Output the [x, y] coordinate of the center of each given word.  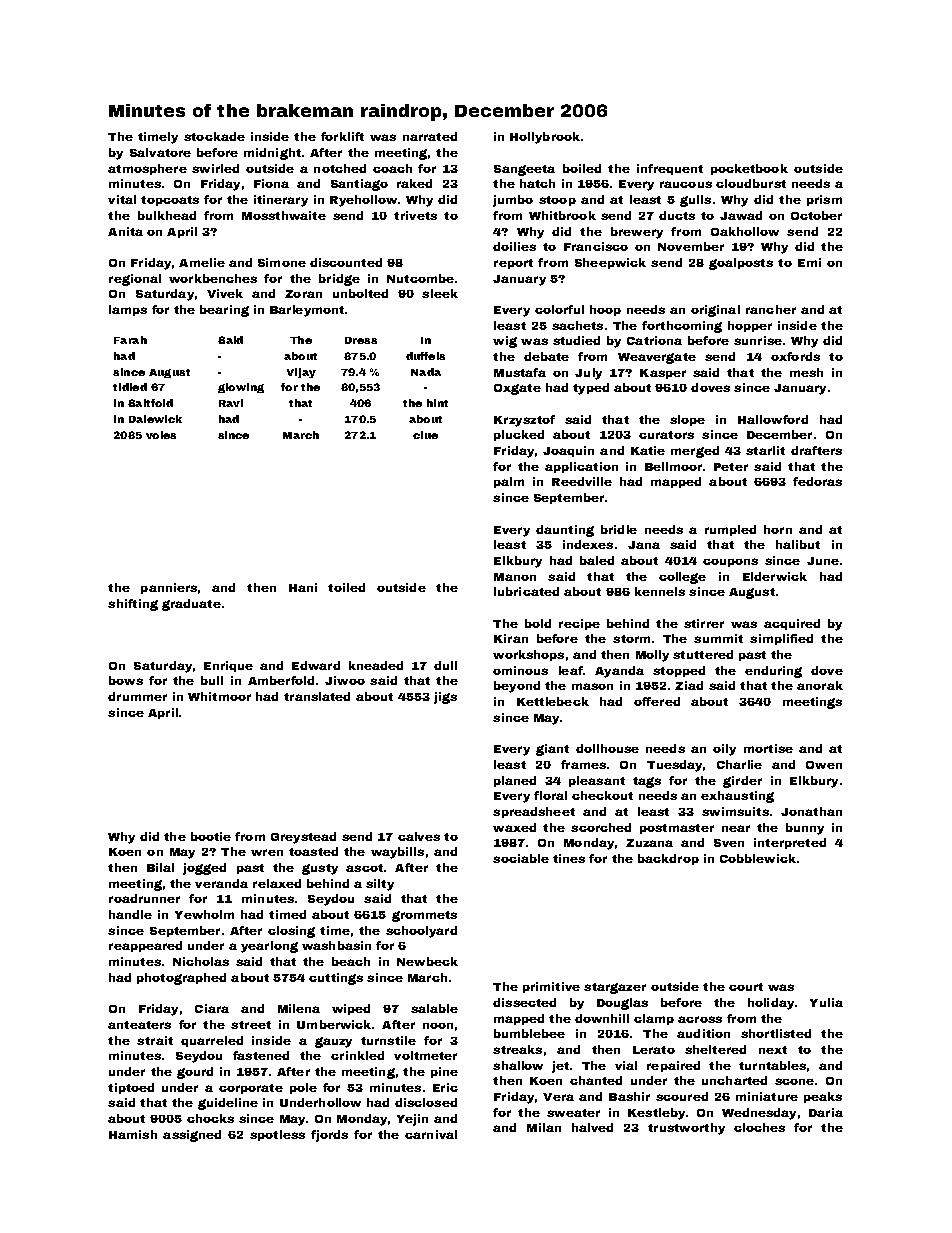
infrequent [670, 169]
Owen [824, 765]
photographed [181, 979]
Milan [544, 1127]
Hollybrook [545, 138]
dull [445, 665]
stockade [214, 136]
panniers [169, 588]
